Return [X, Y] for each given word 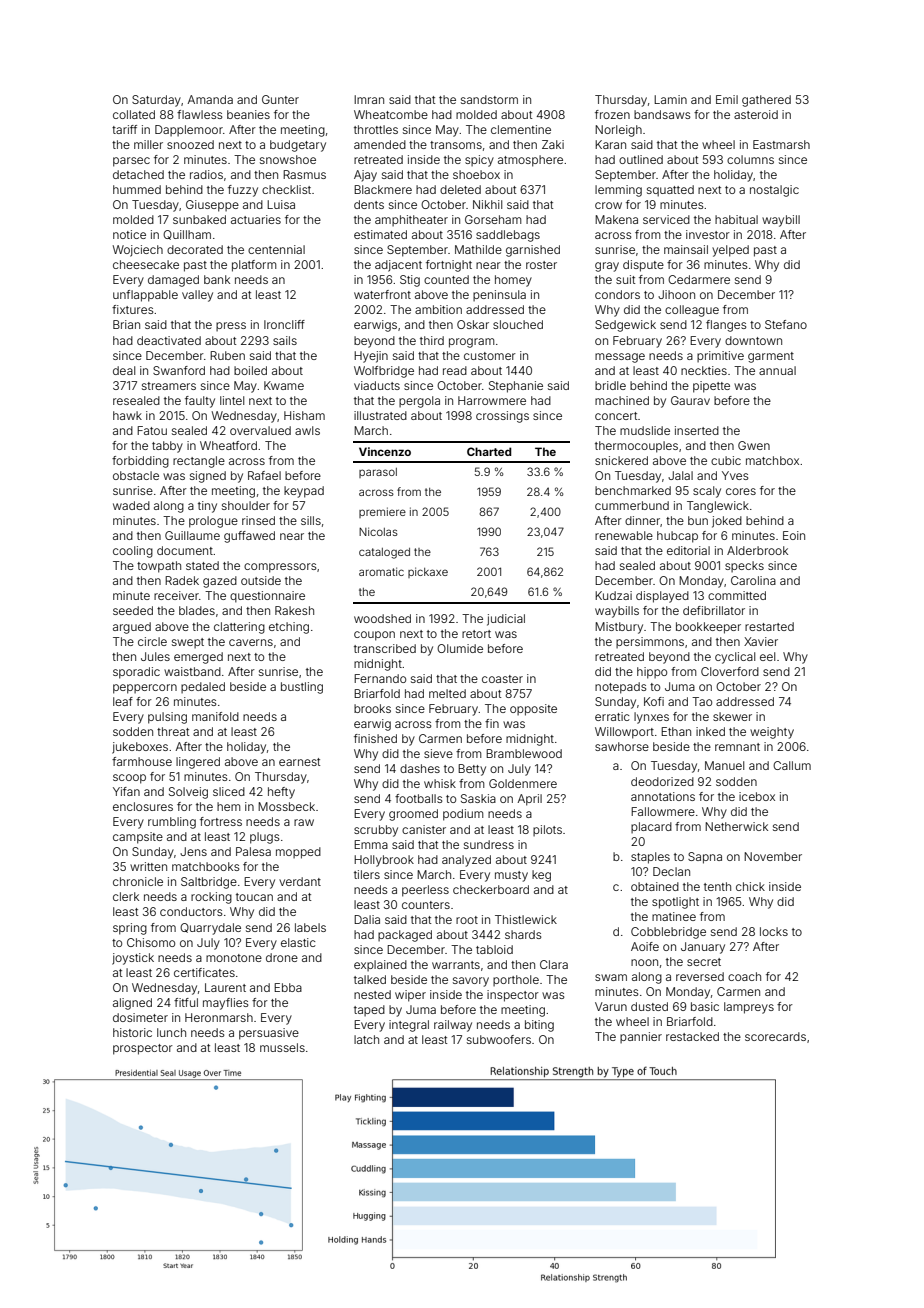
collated [134, 114]
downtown [753, 340]
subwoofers [499, 1039]
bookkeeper [708, 628]
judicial [506, 620]
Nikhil [487, 204]
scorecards [775, 1036]
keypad [304, 492]
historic [132, 1032]
